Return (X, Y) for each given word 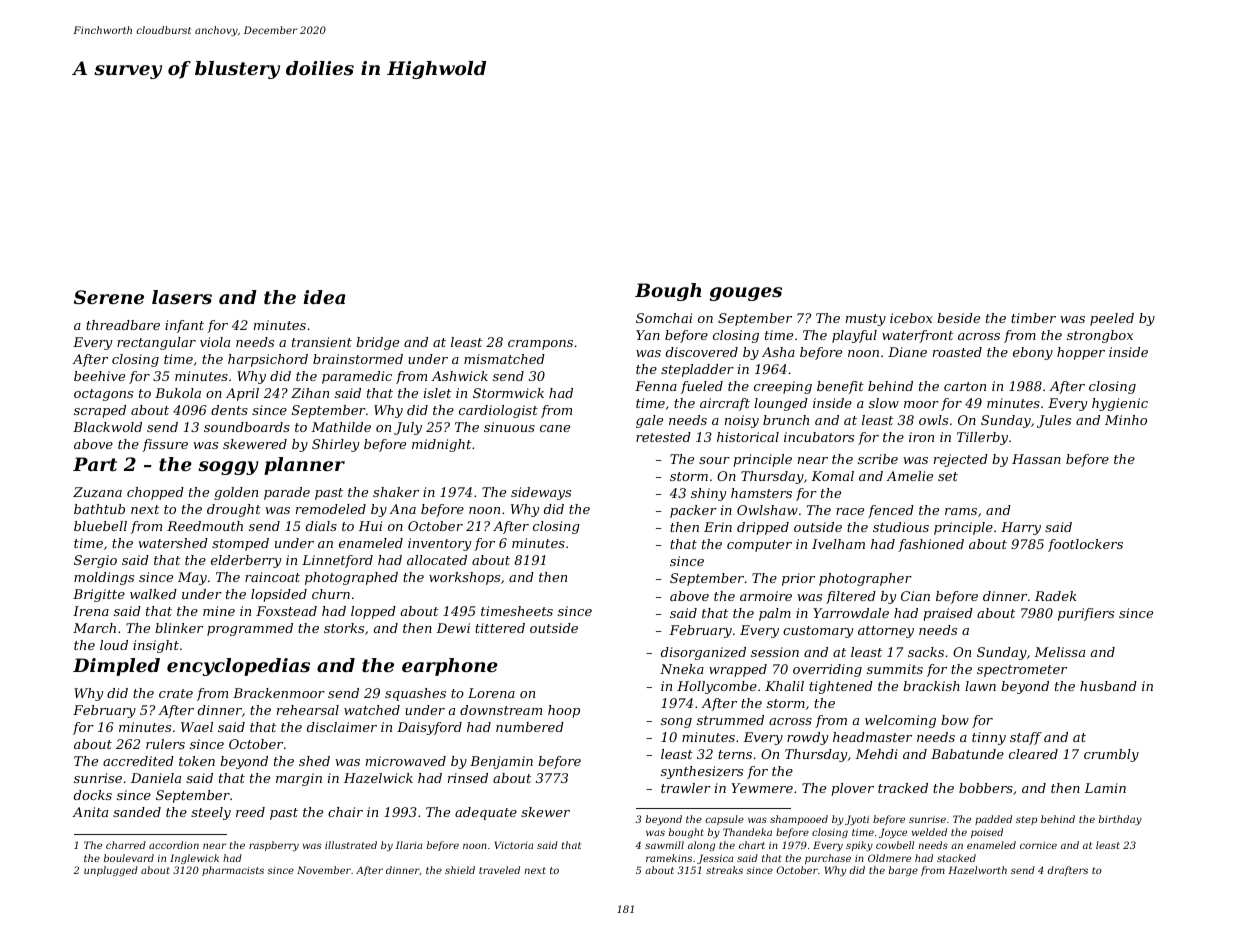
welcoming (900, 721)
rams (961, 511)
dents (229, 410)
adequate (486, 813)
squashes (415, 694)
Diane (907, 352)
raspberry (274, 846)
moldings (104, 578)
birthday (1120, 820)
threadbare (123, 325)
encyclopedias (238, 667)
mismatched (504, 359)
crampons (540, 345)
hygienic (1120, 404)
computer (759, 546)
